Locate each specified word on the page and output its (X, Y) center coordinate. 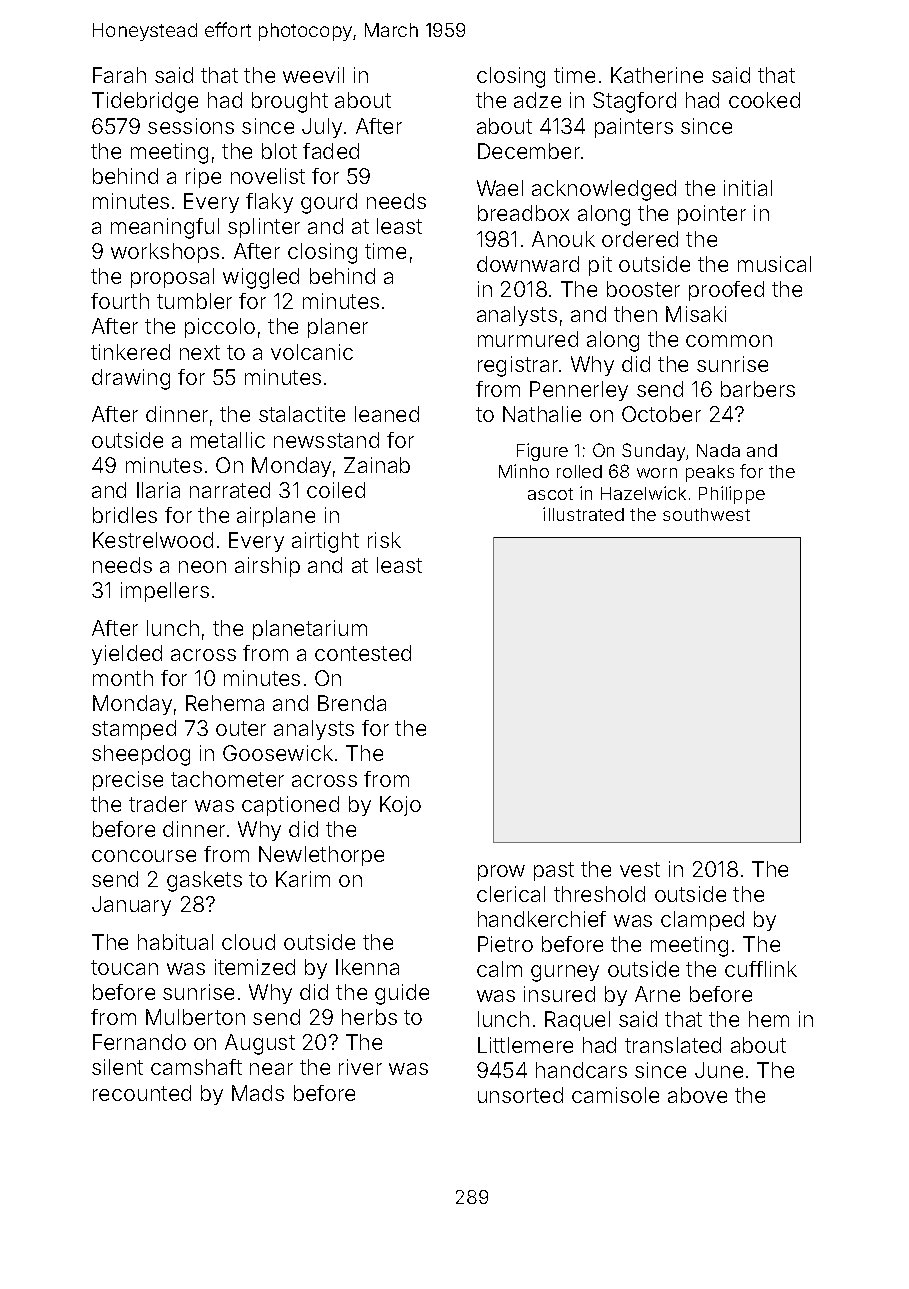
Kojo (400, 806)
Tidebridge (145, 102)
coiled (336, 490)
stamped (134, 730)
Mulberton (195, 1017)
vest (640, 869)
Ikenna (367, 967)
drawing (131, 379)
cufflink (761, 969)
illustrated (583, 514)
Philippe (732, 495)
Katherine (657, 75)
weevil (313, 75)
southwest (706, 514)
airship (267, 567)
